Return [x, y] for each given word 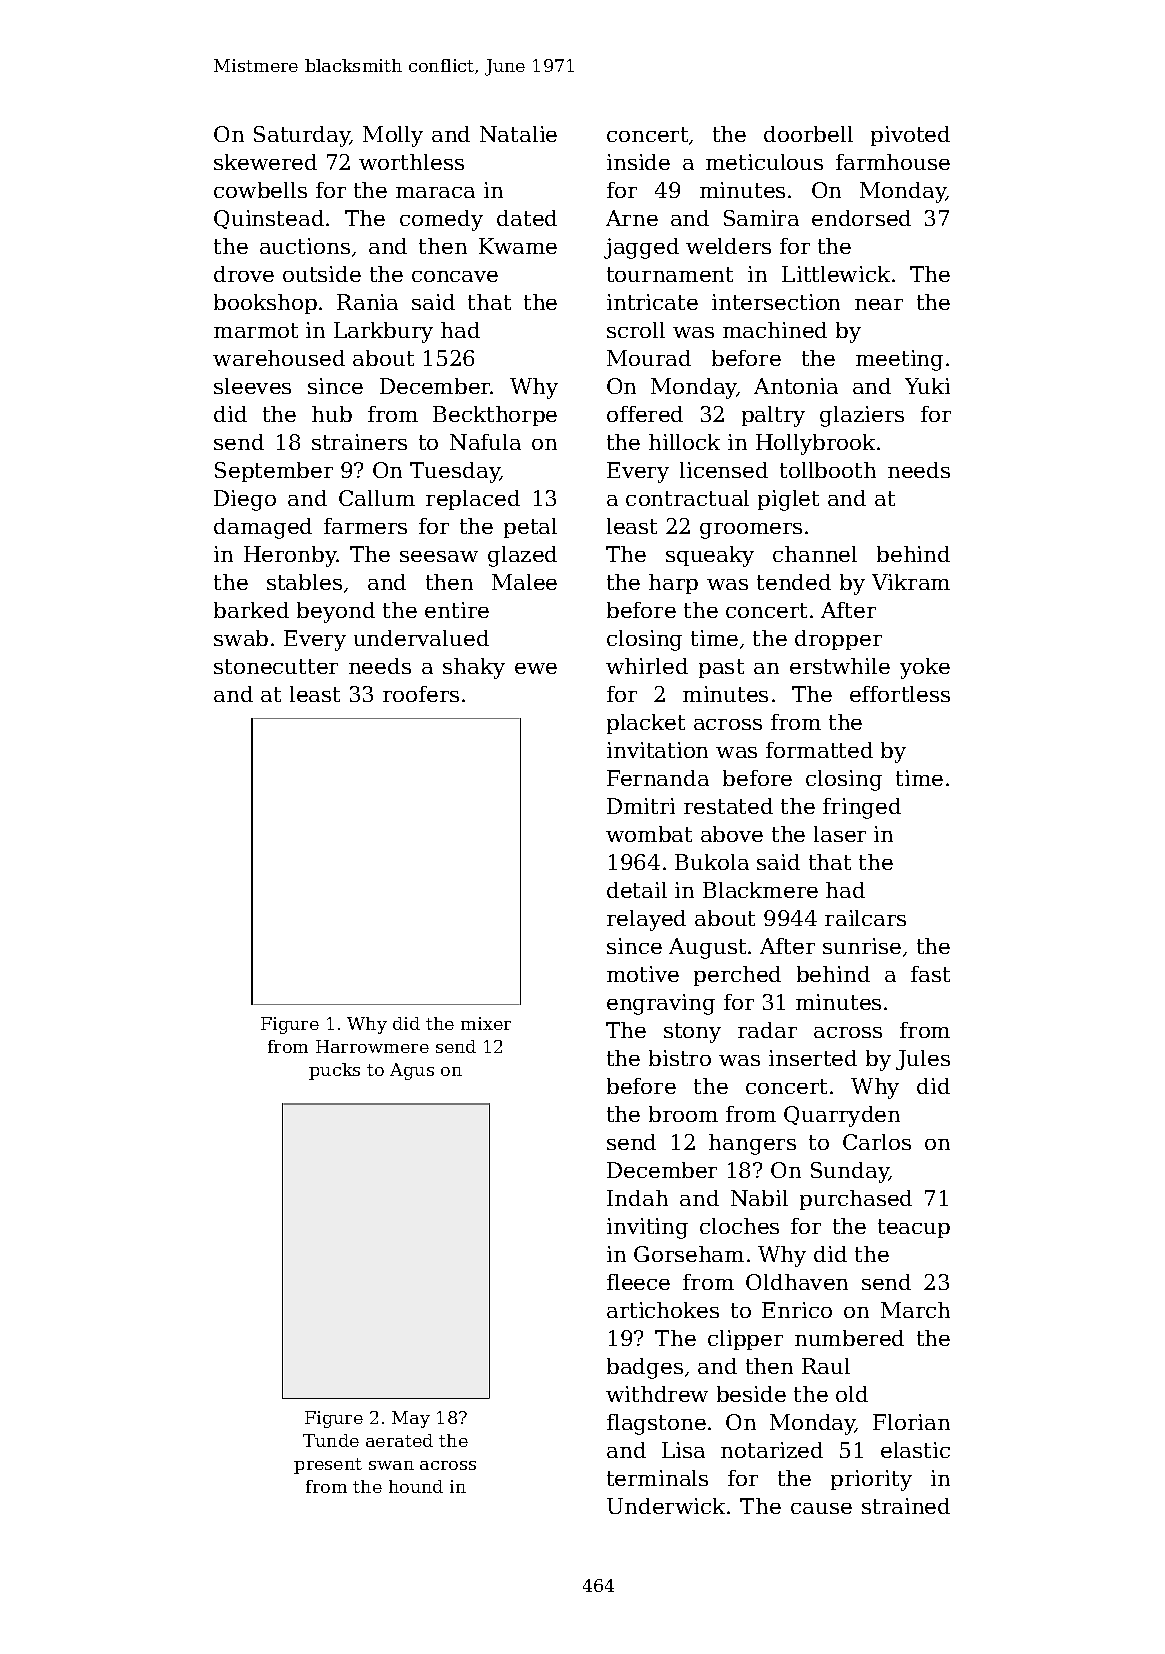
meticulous [764, 162]
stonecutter [276, 666]
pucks [334, 1071]
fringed [862, 808]
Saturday [302, 136]
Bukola [712, 862]
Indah [637, 1198]
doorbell [808, 134]
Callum [377, 498]
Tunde [331, 1440]
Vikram [911, 582]
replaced [473, 500]
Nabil [759, 1198]
